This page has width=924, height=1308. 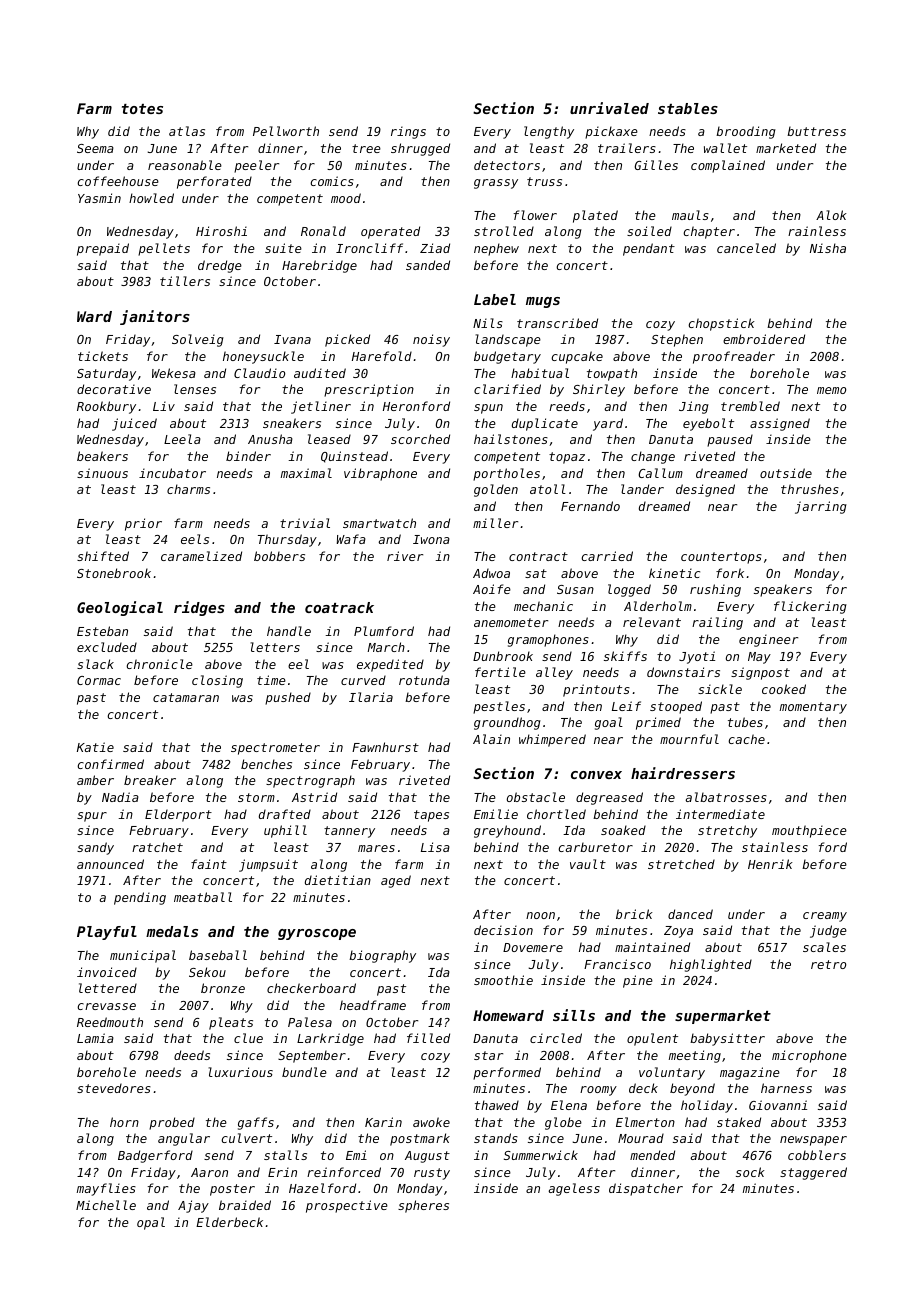 I want to click on stretched, so click(x=681, y=864).
